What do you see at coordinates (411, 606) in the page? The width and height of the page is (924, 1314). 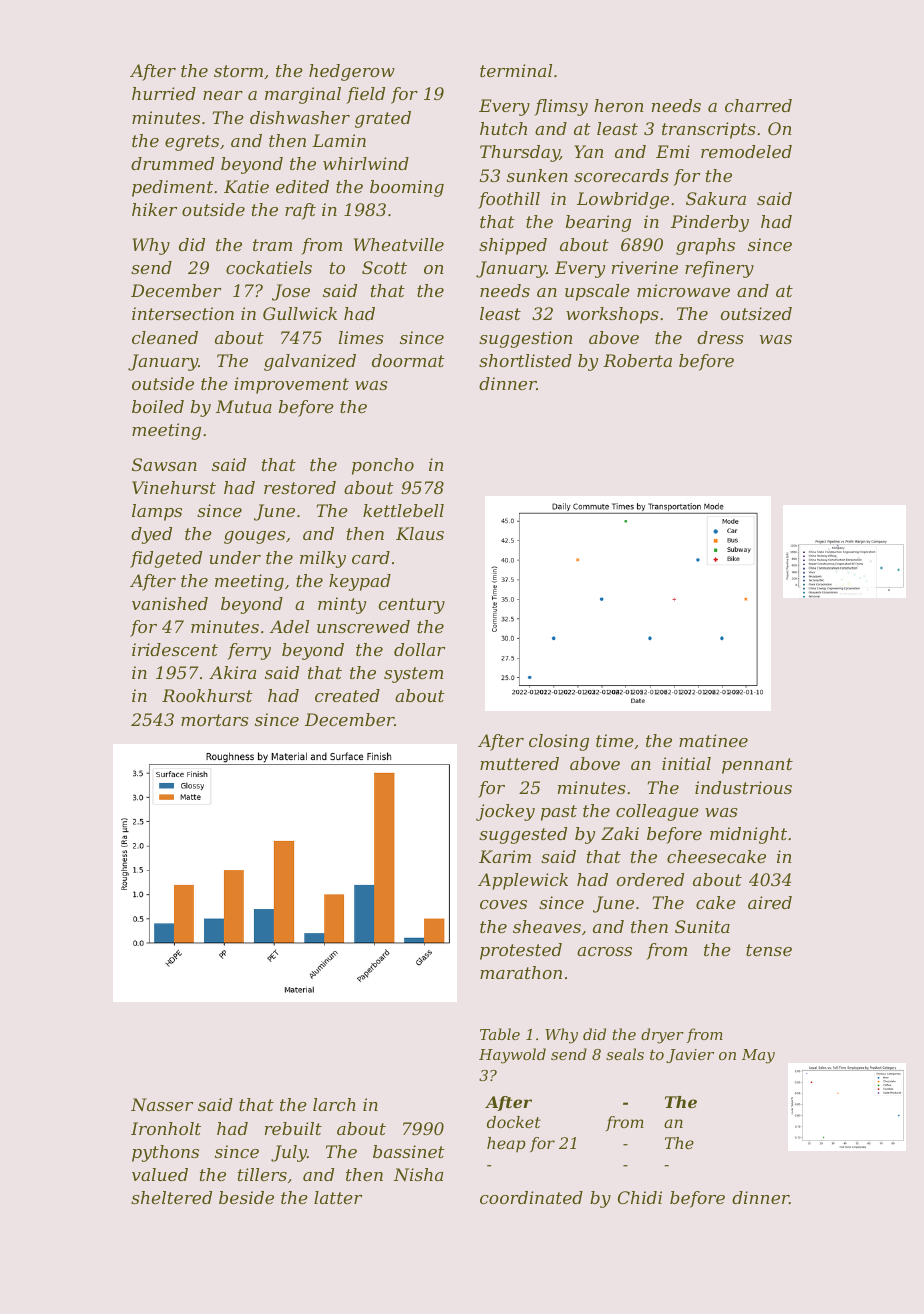 I see `century` at bounding box center [411, 606].
